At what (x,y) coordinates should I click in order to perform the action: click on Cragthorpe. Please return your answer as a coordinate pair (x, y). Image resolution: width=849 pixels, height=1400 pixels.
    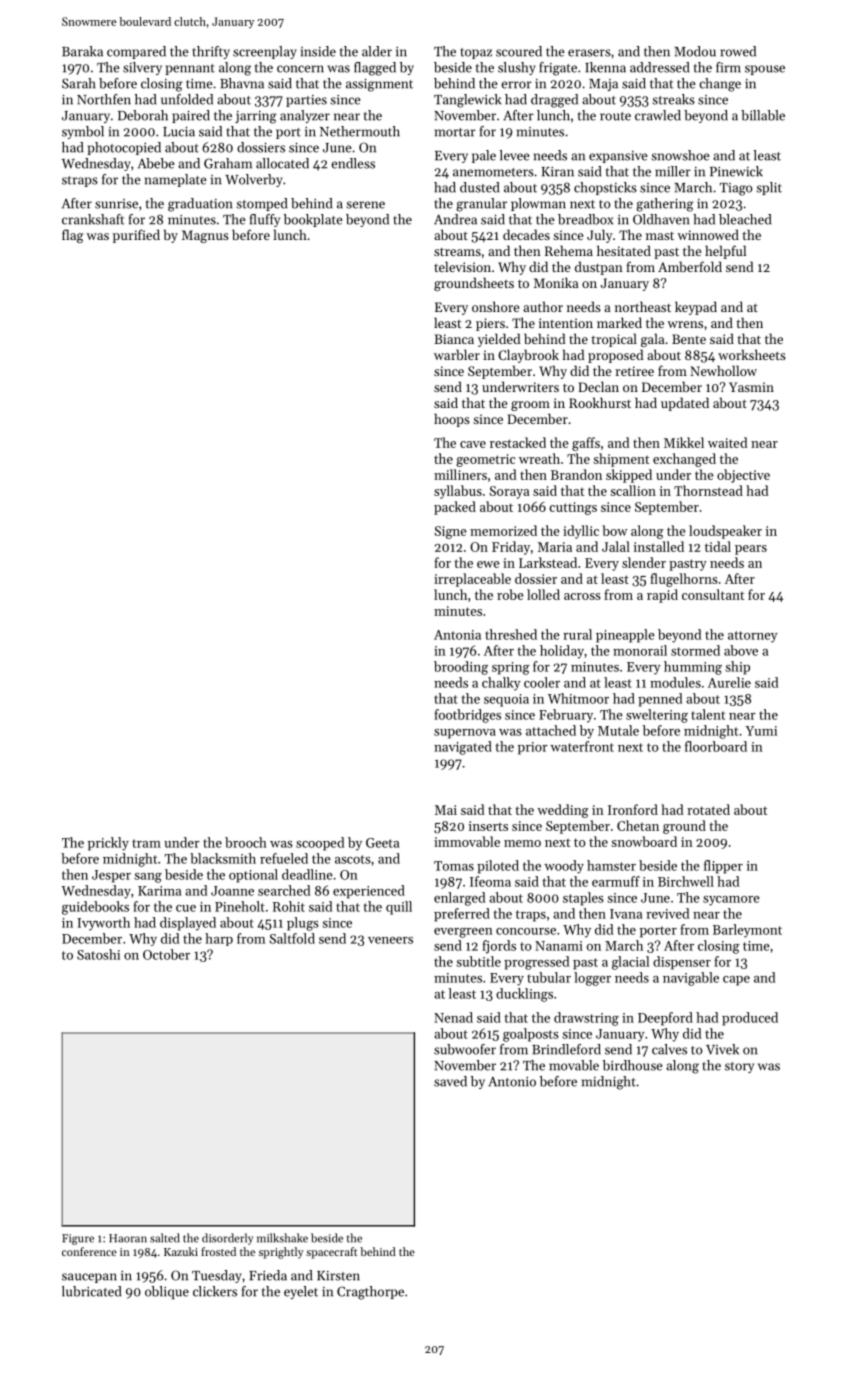
    Looking at the image, I should click on (370, 1293).
